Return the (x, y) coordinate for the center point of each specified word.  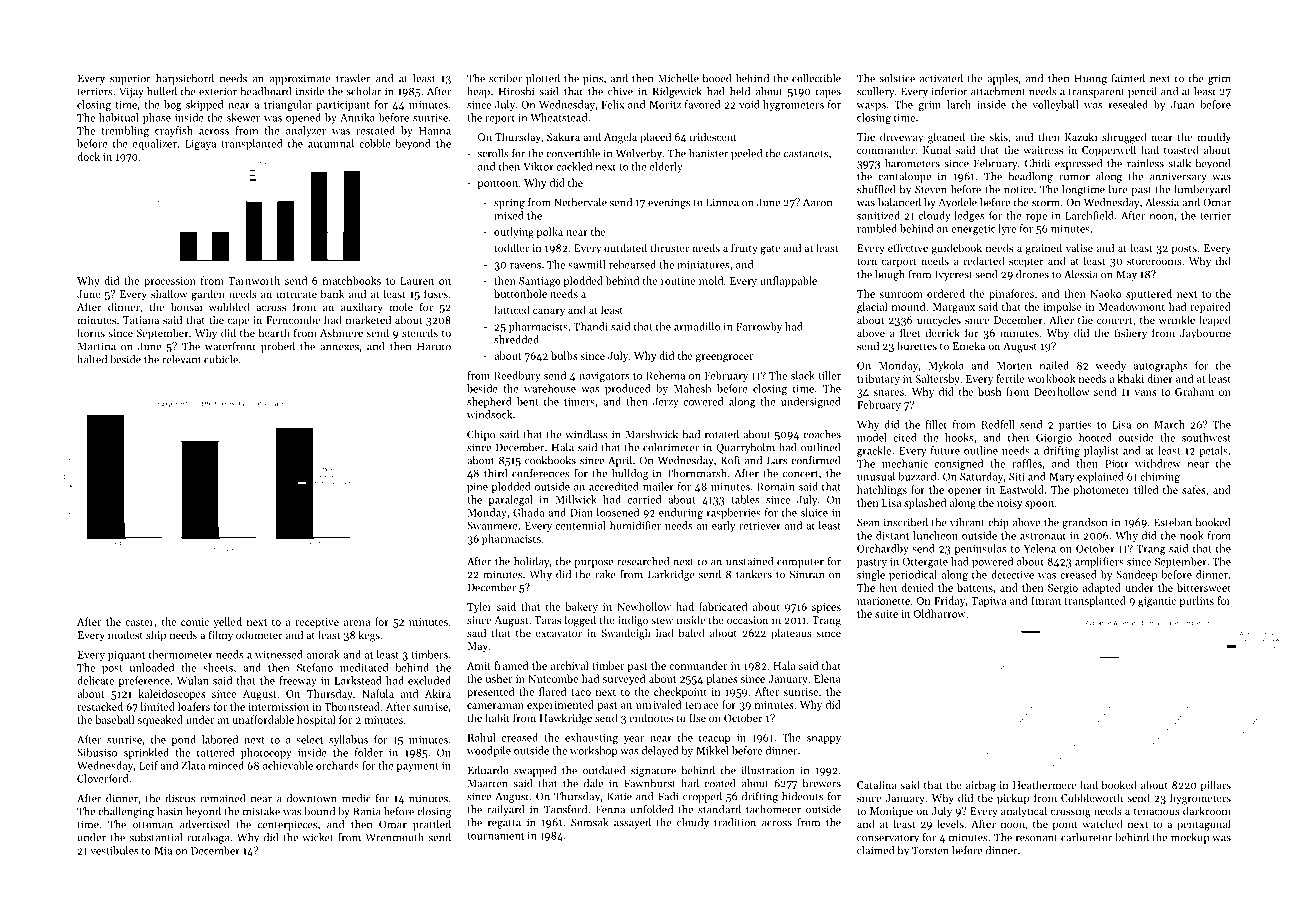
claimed (875, 850)
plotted (543, 79)
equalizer (155, 144)
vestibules (114, 850)
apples (1002, 79)
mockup (1190, 838)
